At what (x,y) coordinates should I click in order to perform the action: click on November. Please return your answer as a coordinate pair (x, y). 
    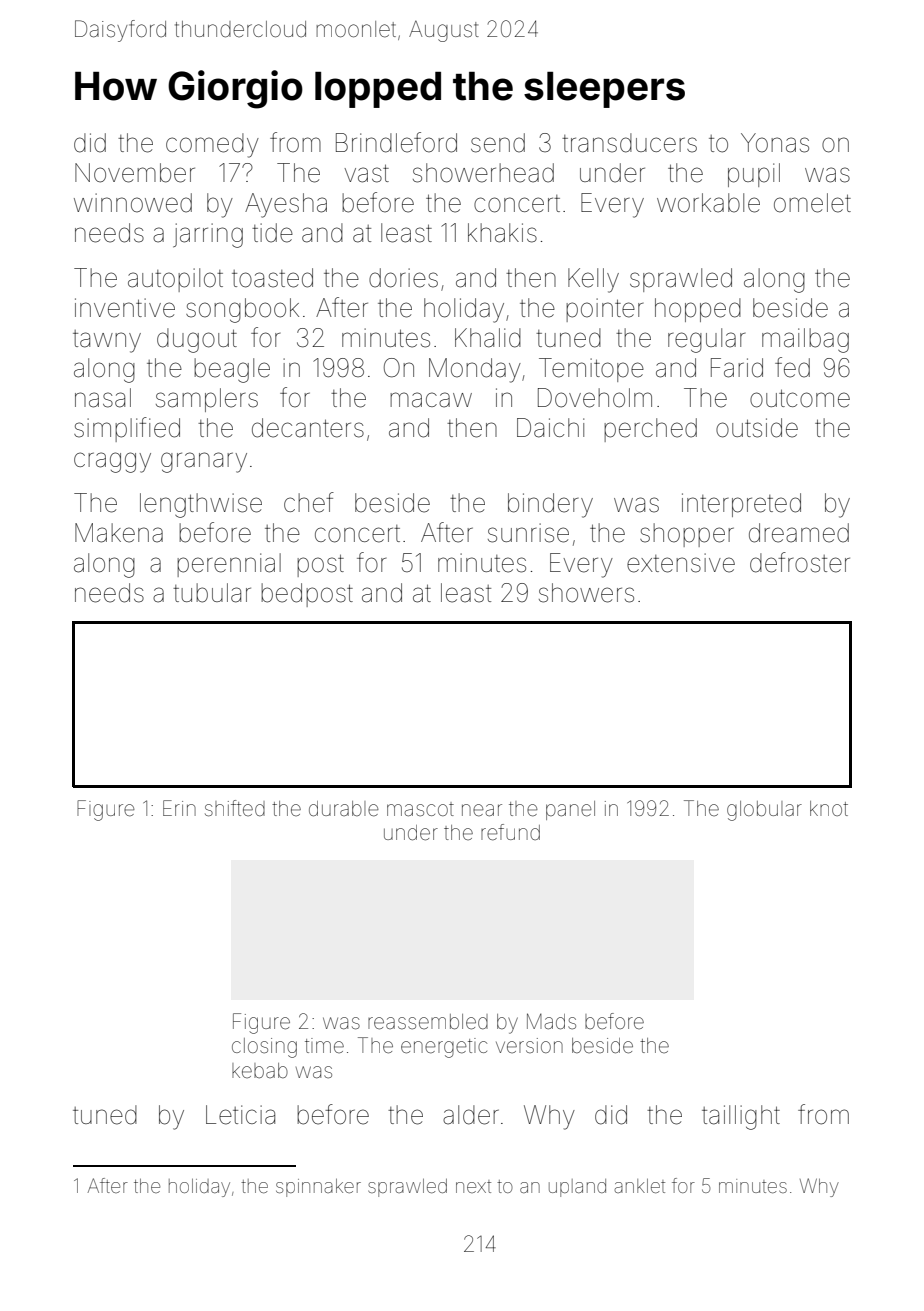
    Looking at the image, I should click on (135, 173).
